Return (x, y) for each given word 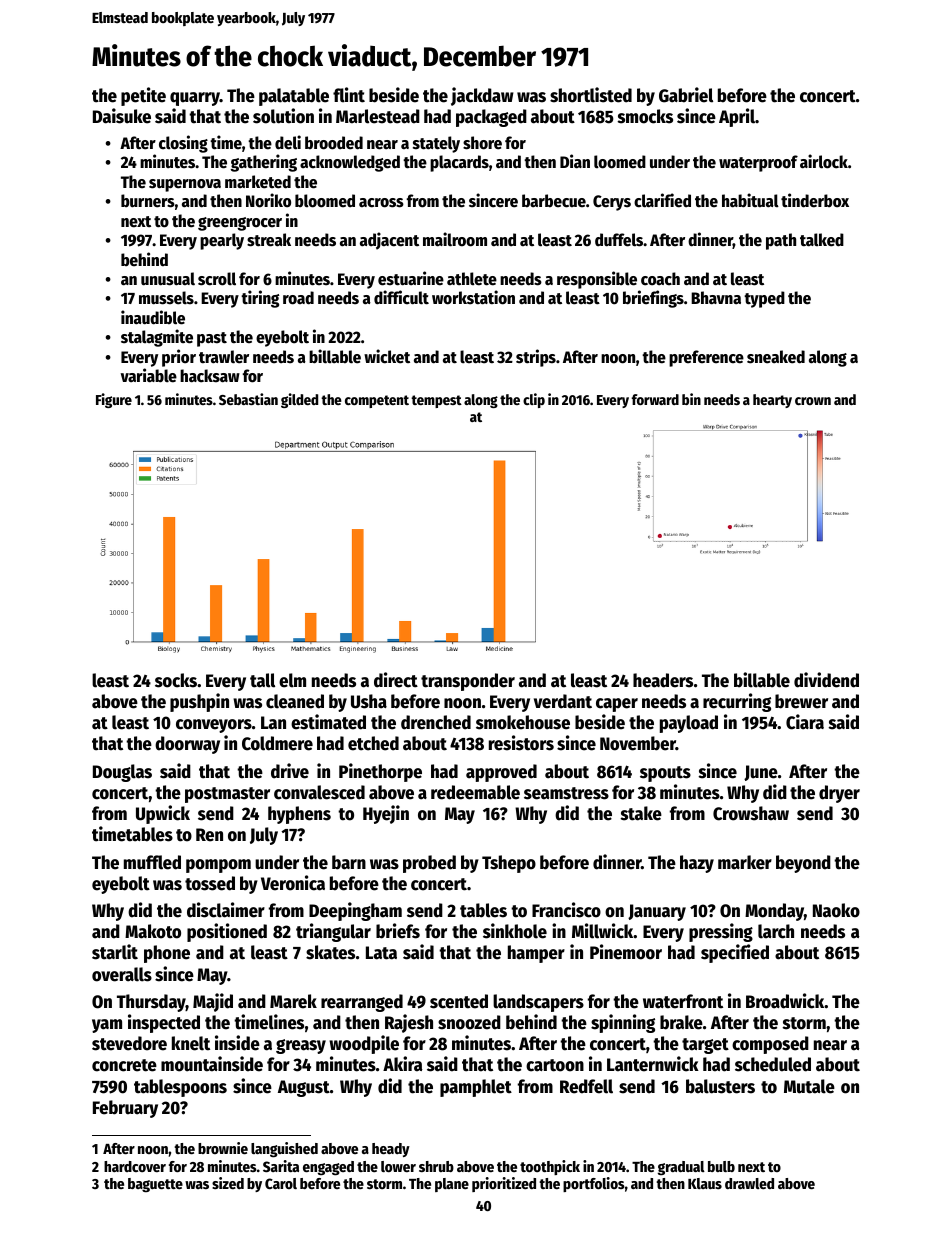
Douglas (122, 773)
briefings (653, 299)
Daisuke (122, 116)
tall (262, 680)
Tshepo (509, 864)
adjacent (389, 241)
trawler (224, 357)
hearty (772, 401)
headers (663, 680)
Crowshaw (751, 813)
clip (534, 400)
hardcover (135, 1166)
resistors (521, 743)
